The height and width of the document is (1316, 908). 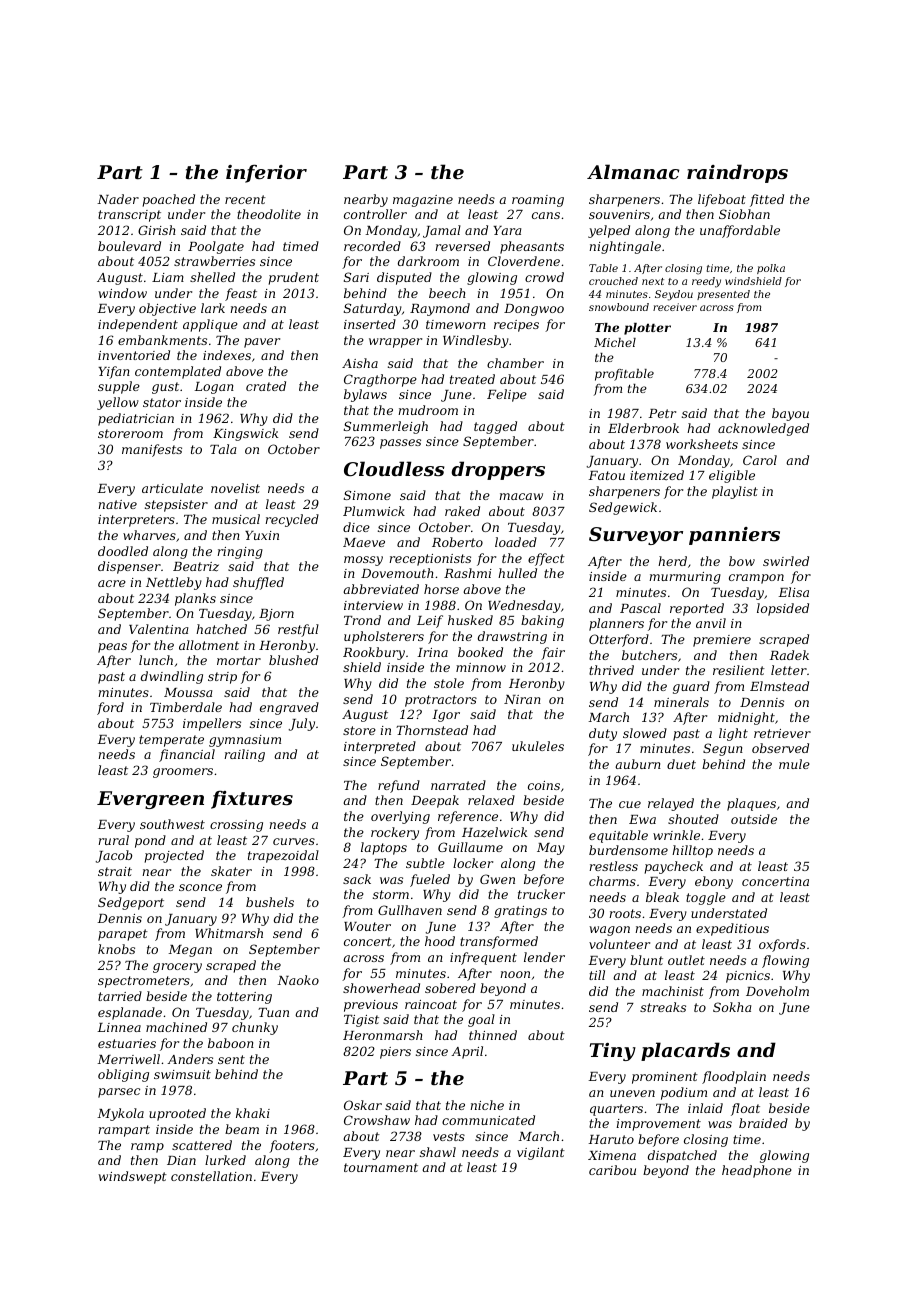 What do you see at coordinates (450, 988) in the document?
I see `sobered` at bounding box center [450, 988].
